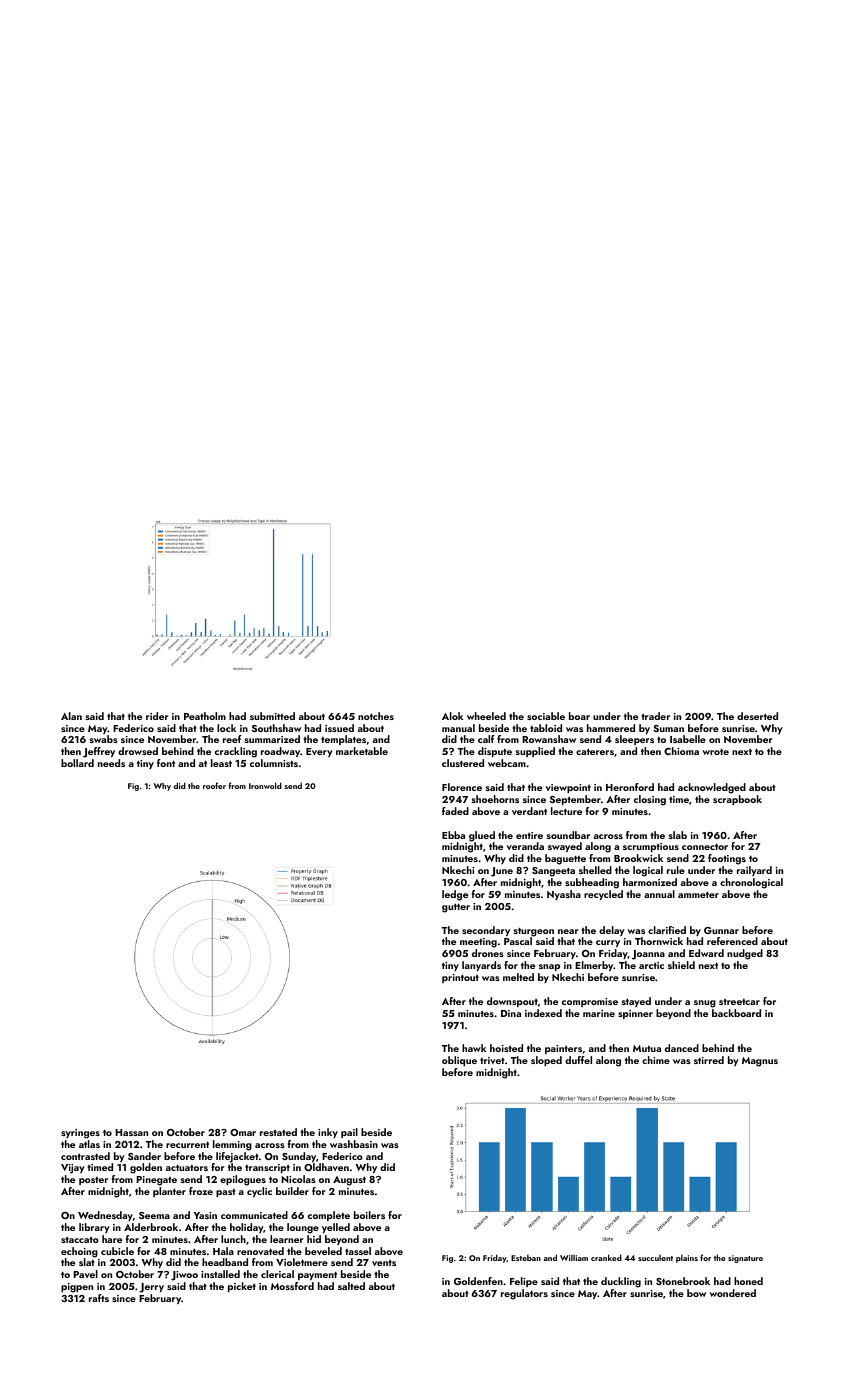 Image resolution: width=849 pixels, height=1400 pixels. Describe the element at coordinates (460, 978) in the screenshot. I see `printout` at that location.
